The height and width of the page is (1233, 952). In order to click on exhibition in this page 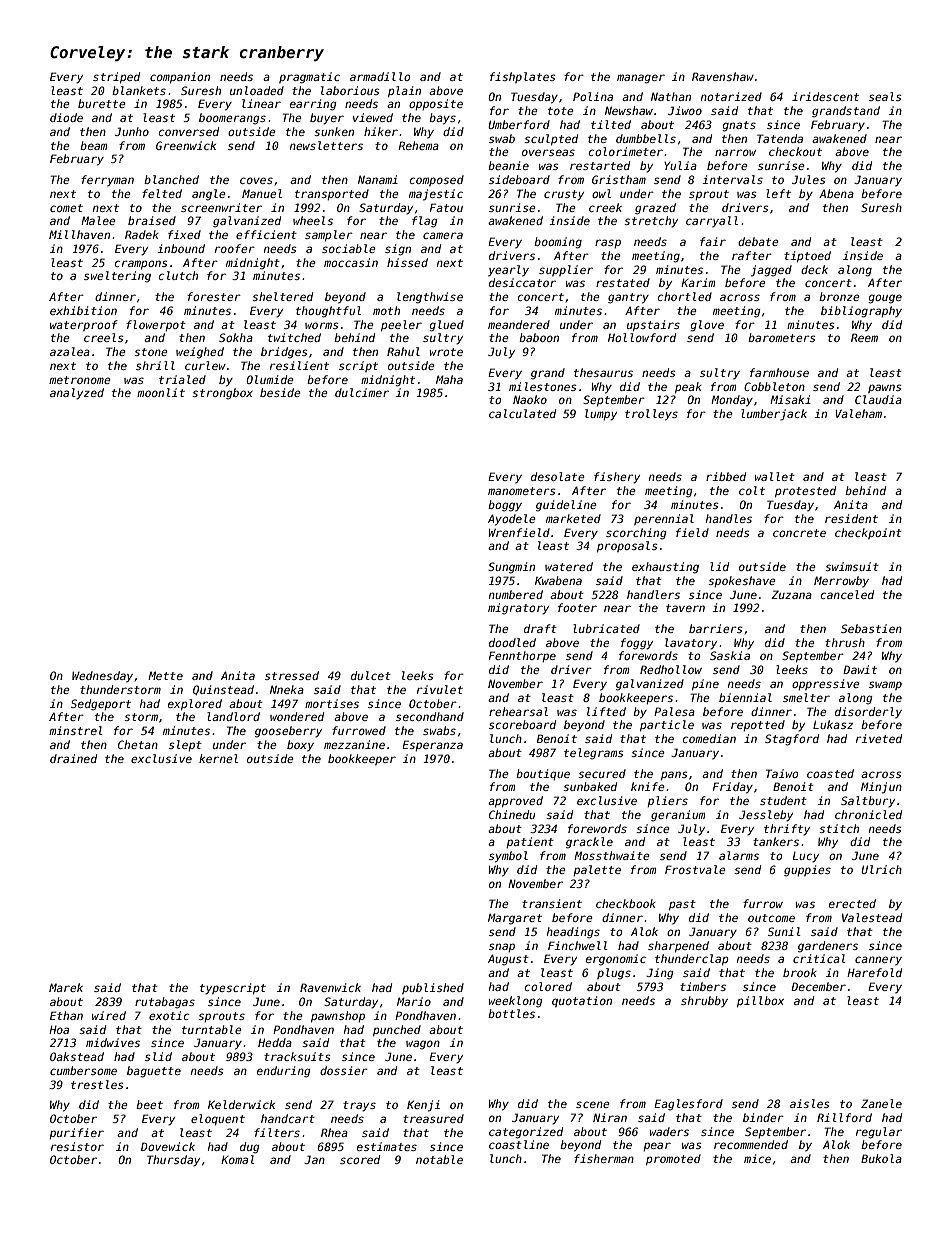, I will do `click(83, 310)`.
